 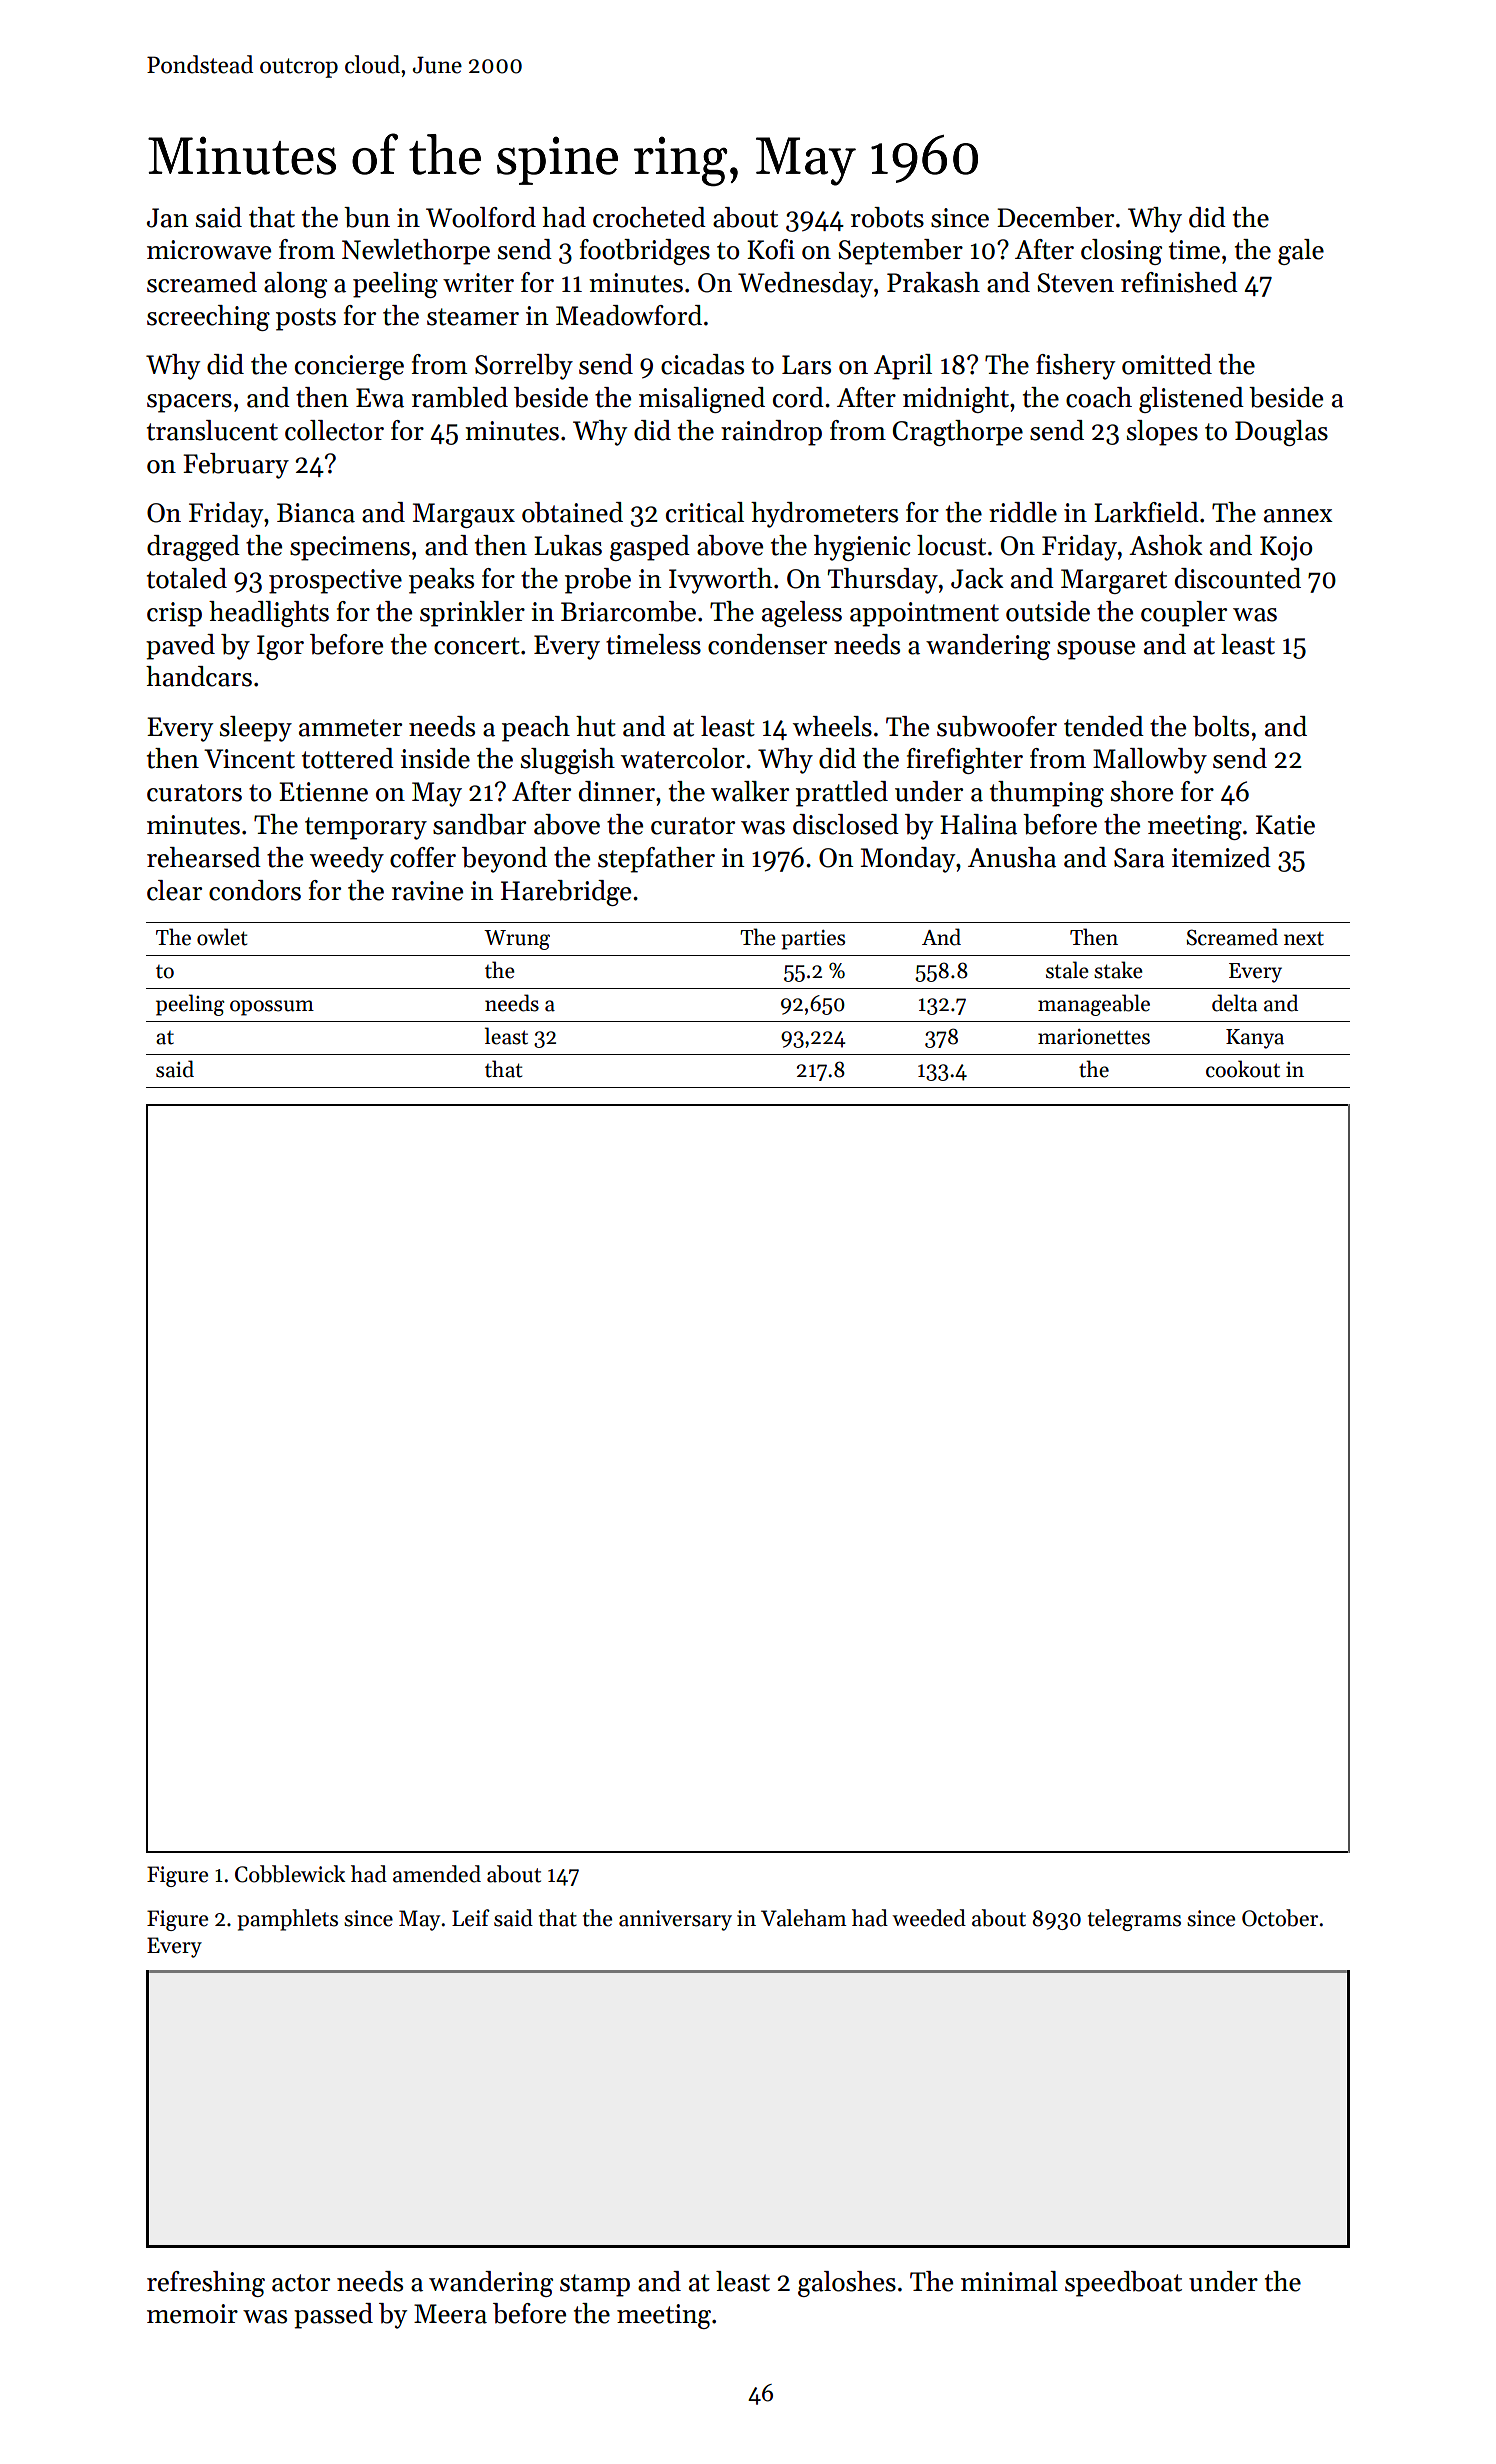 I want to click on probe, so click(x=598, y=581).
